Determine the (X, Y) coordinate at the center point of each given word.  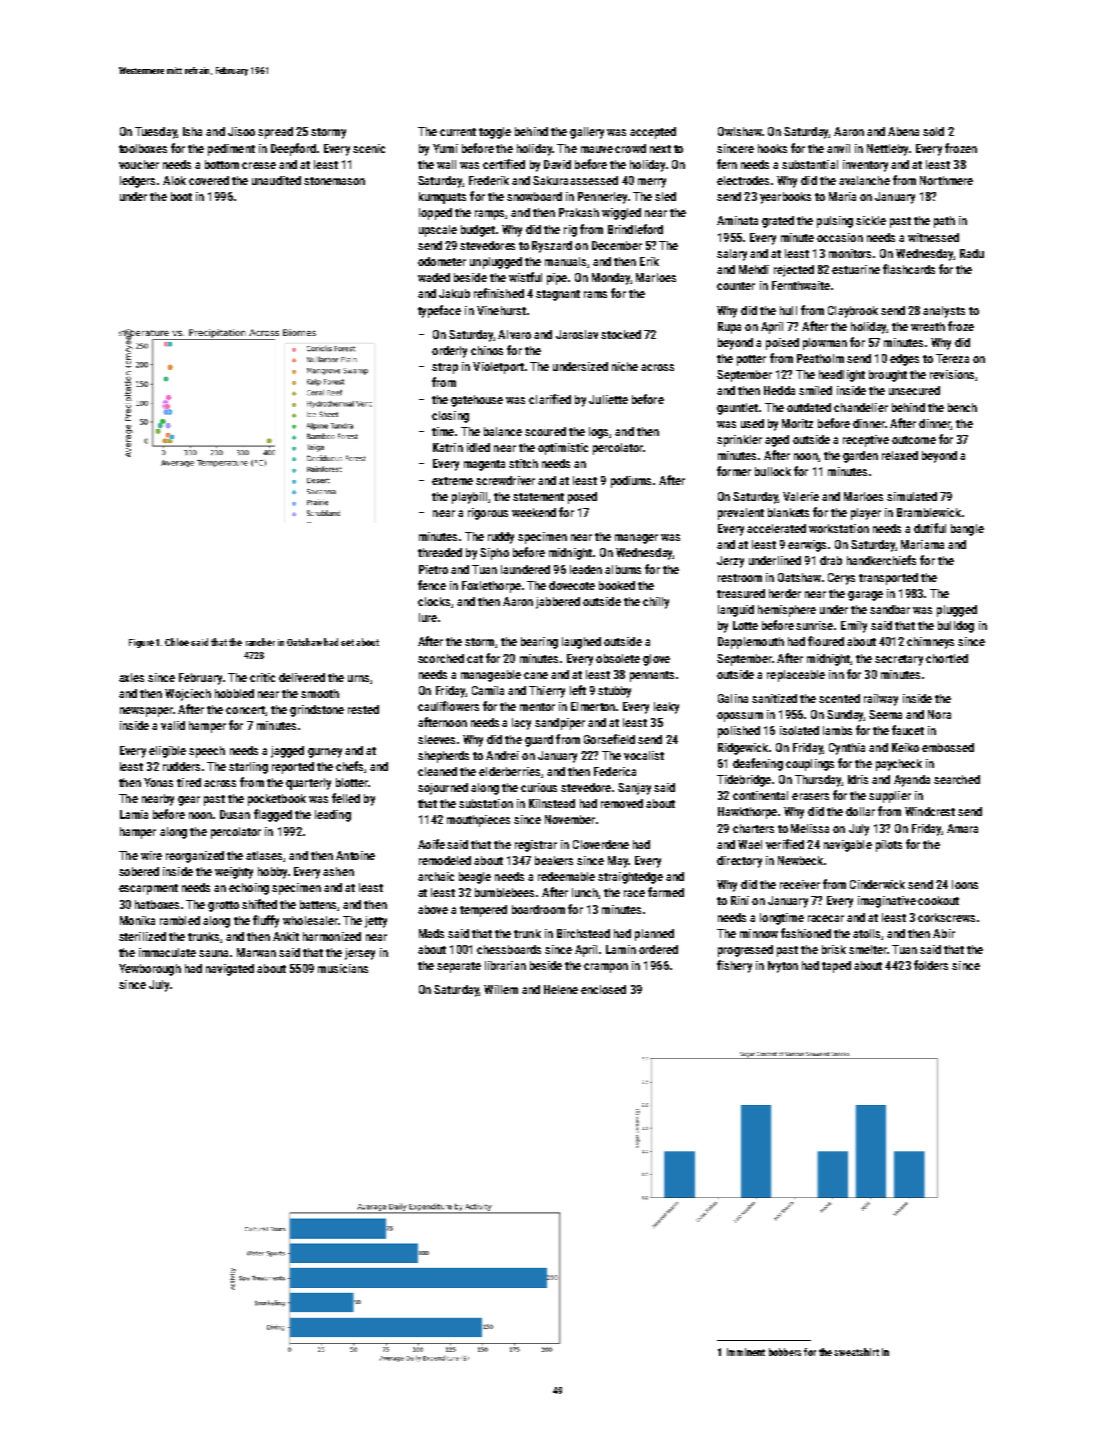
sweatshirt (856, 1352)
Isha (192, 131)
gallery (587, 133)
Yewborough (150, 970)
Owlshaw (740, 131)
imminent (746, 1352)
